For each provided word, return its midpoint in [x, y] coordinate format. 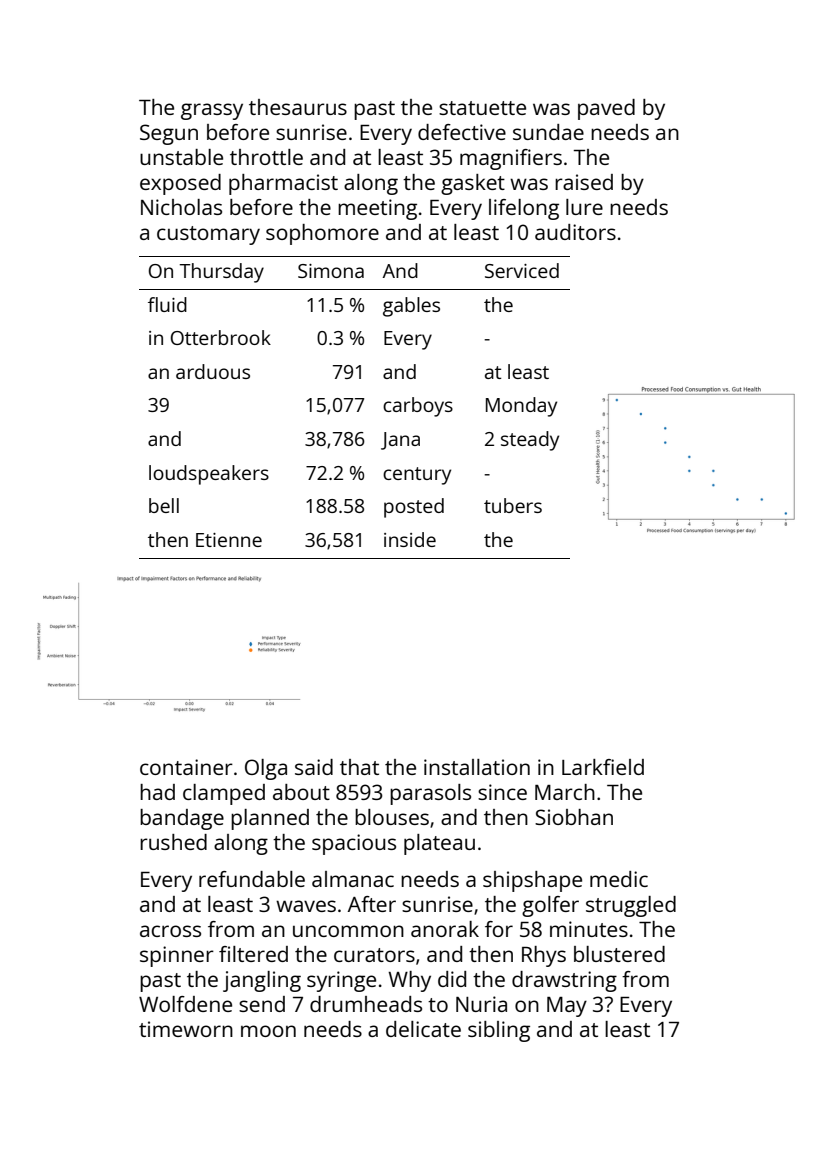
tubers [513, 505]
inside [410, 539]
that [359, 767]
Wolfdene [185, 1004]
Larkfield [603, 767]
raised [584, 182]
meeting [377, 209]
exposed [180, 184]
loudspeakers [209, 475]
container [186, 767]
